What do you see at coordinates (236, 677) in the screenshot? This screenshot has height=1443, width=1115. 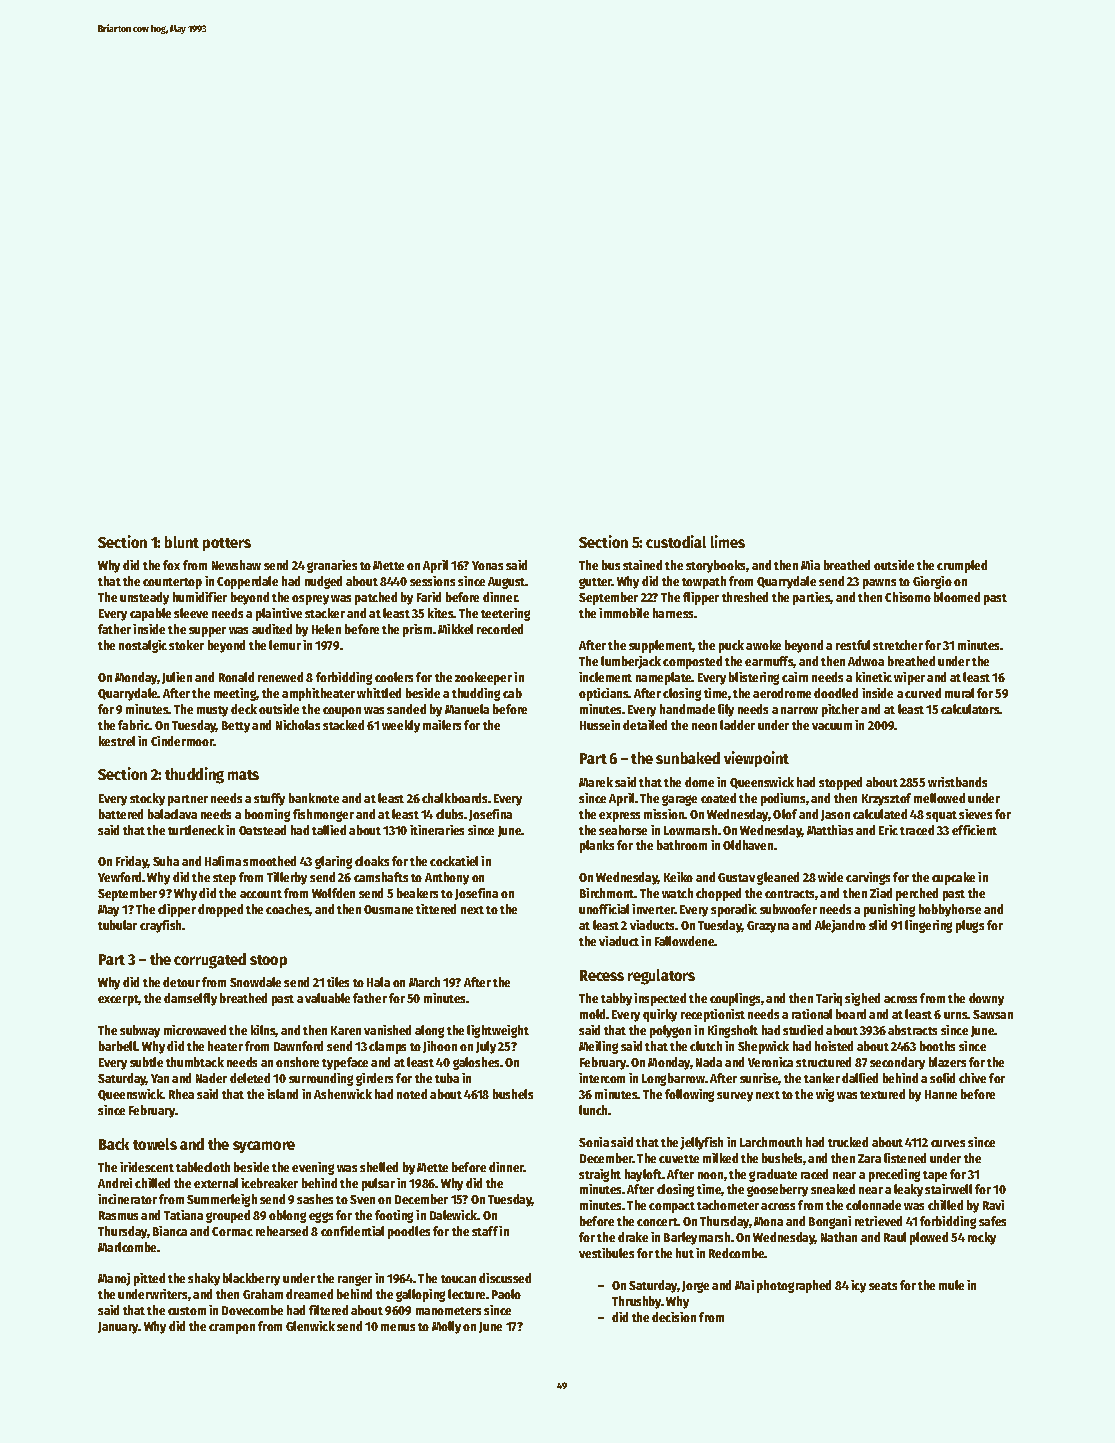 I see `Ronald` at bounding box center [236, 677].
